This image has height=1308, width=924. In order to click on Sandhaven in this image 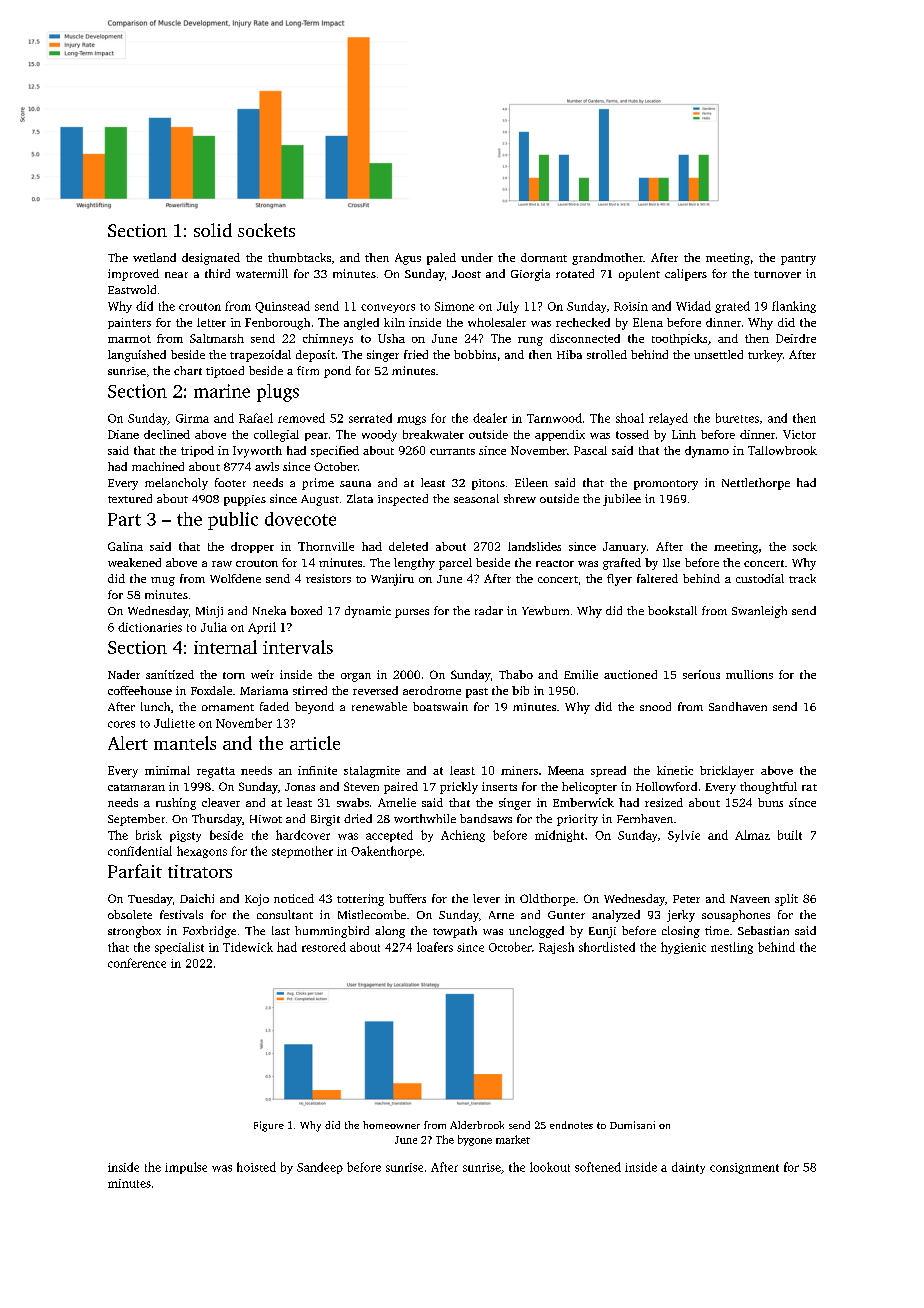, I will do `click(738, 706)`.
